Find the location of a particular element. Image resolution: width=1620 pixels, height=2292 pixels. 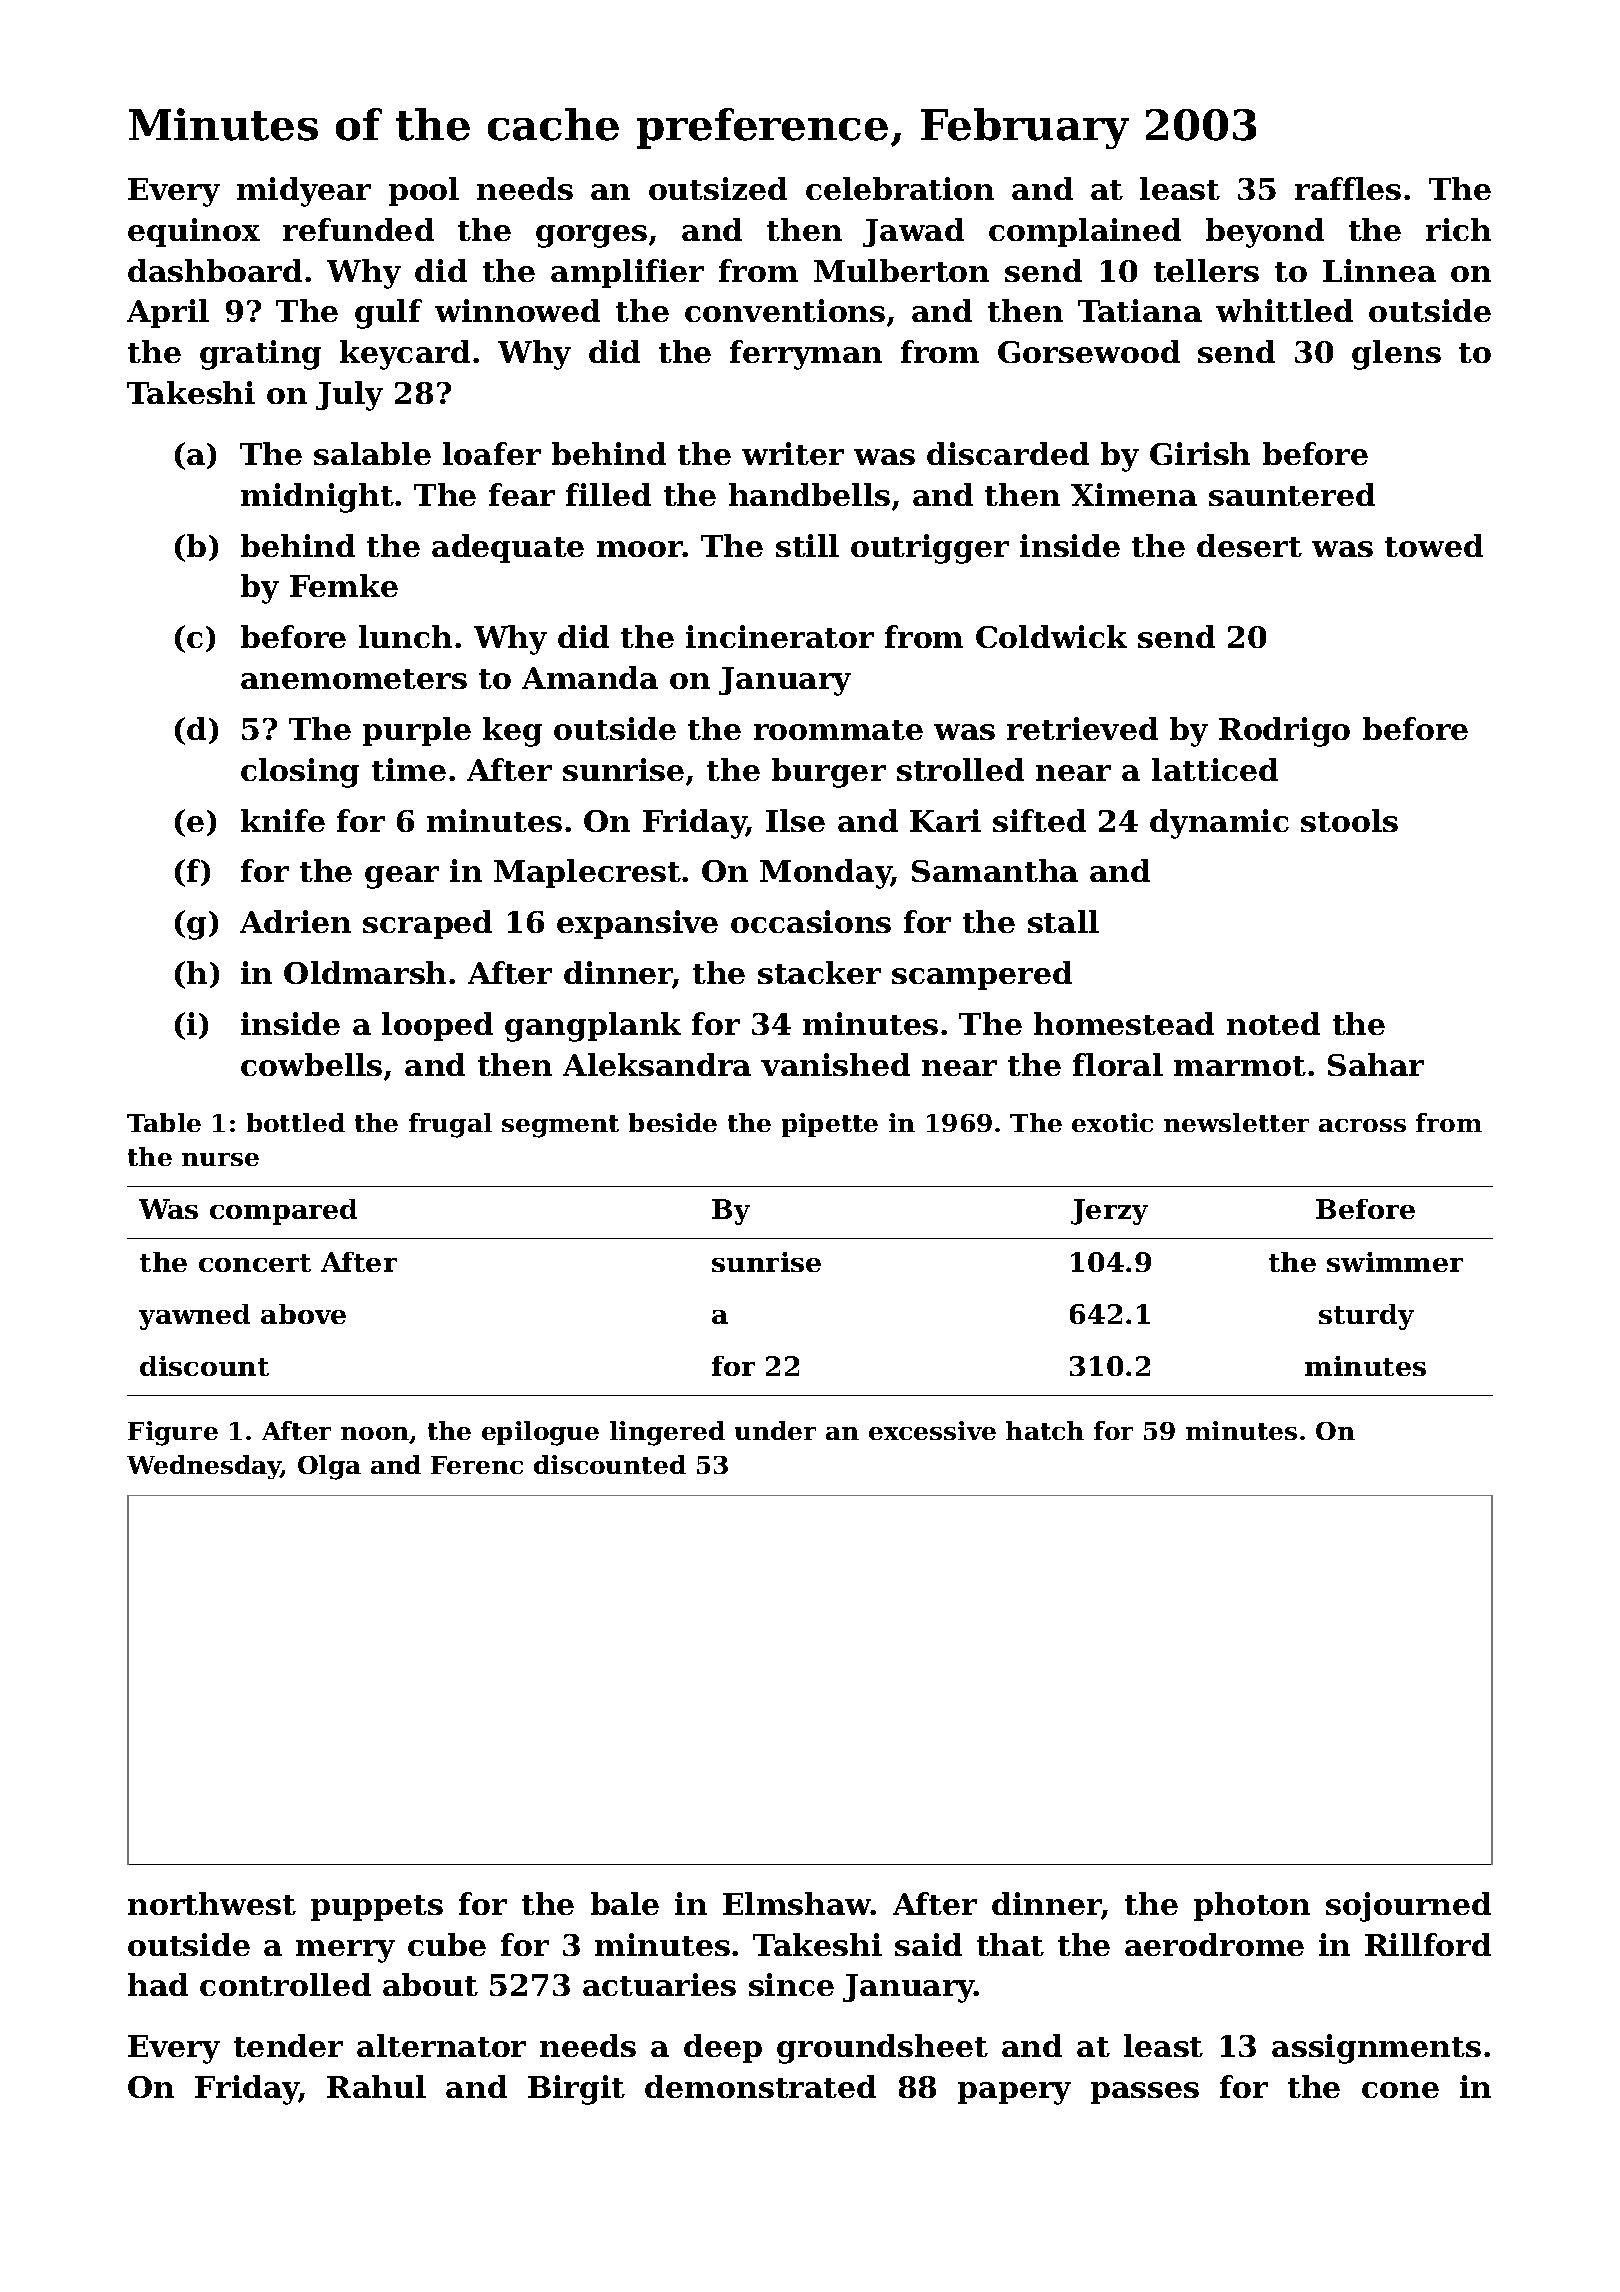

sojourned is located at coordinates (1408, 1907).
